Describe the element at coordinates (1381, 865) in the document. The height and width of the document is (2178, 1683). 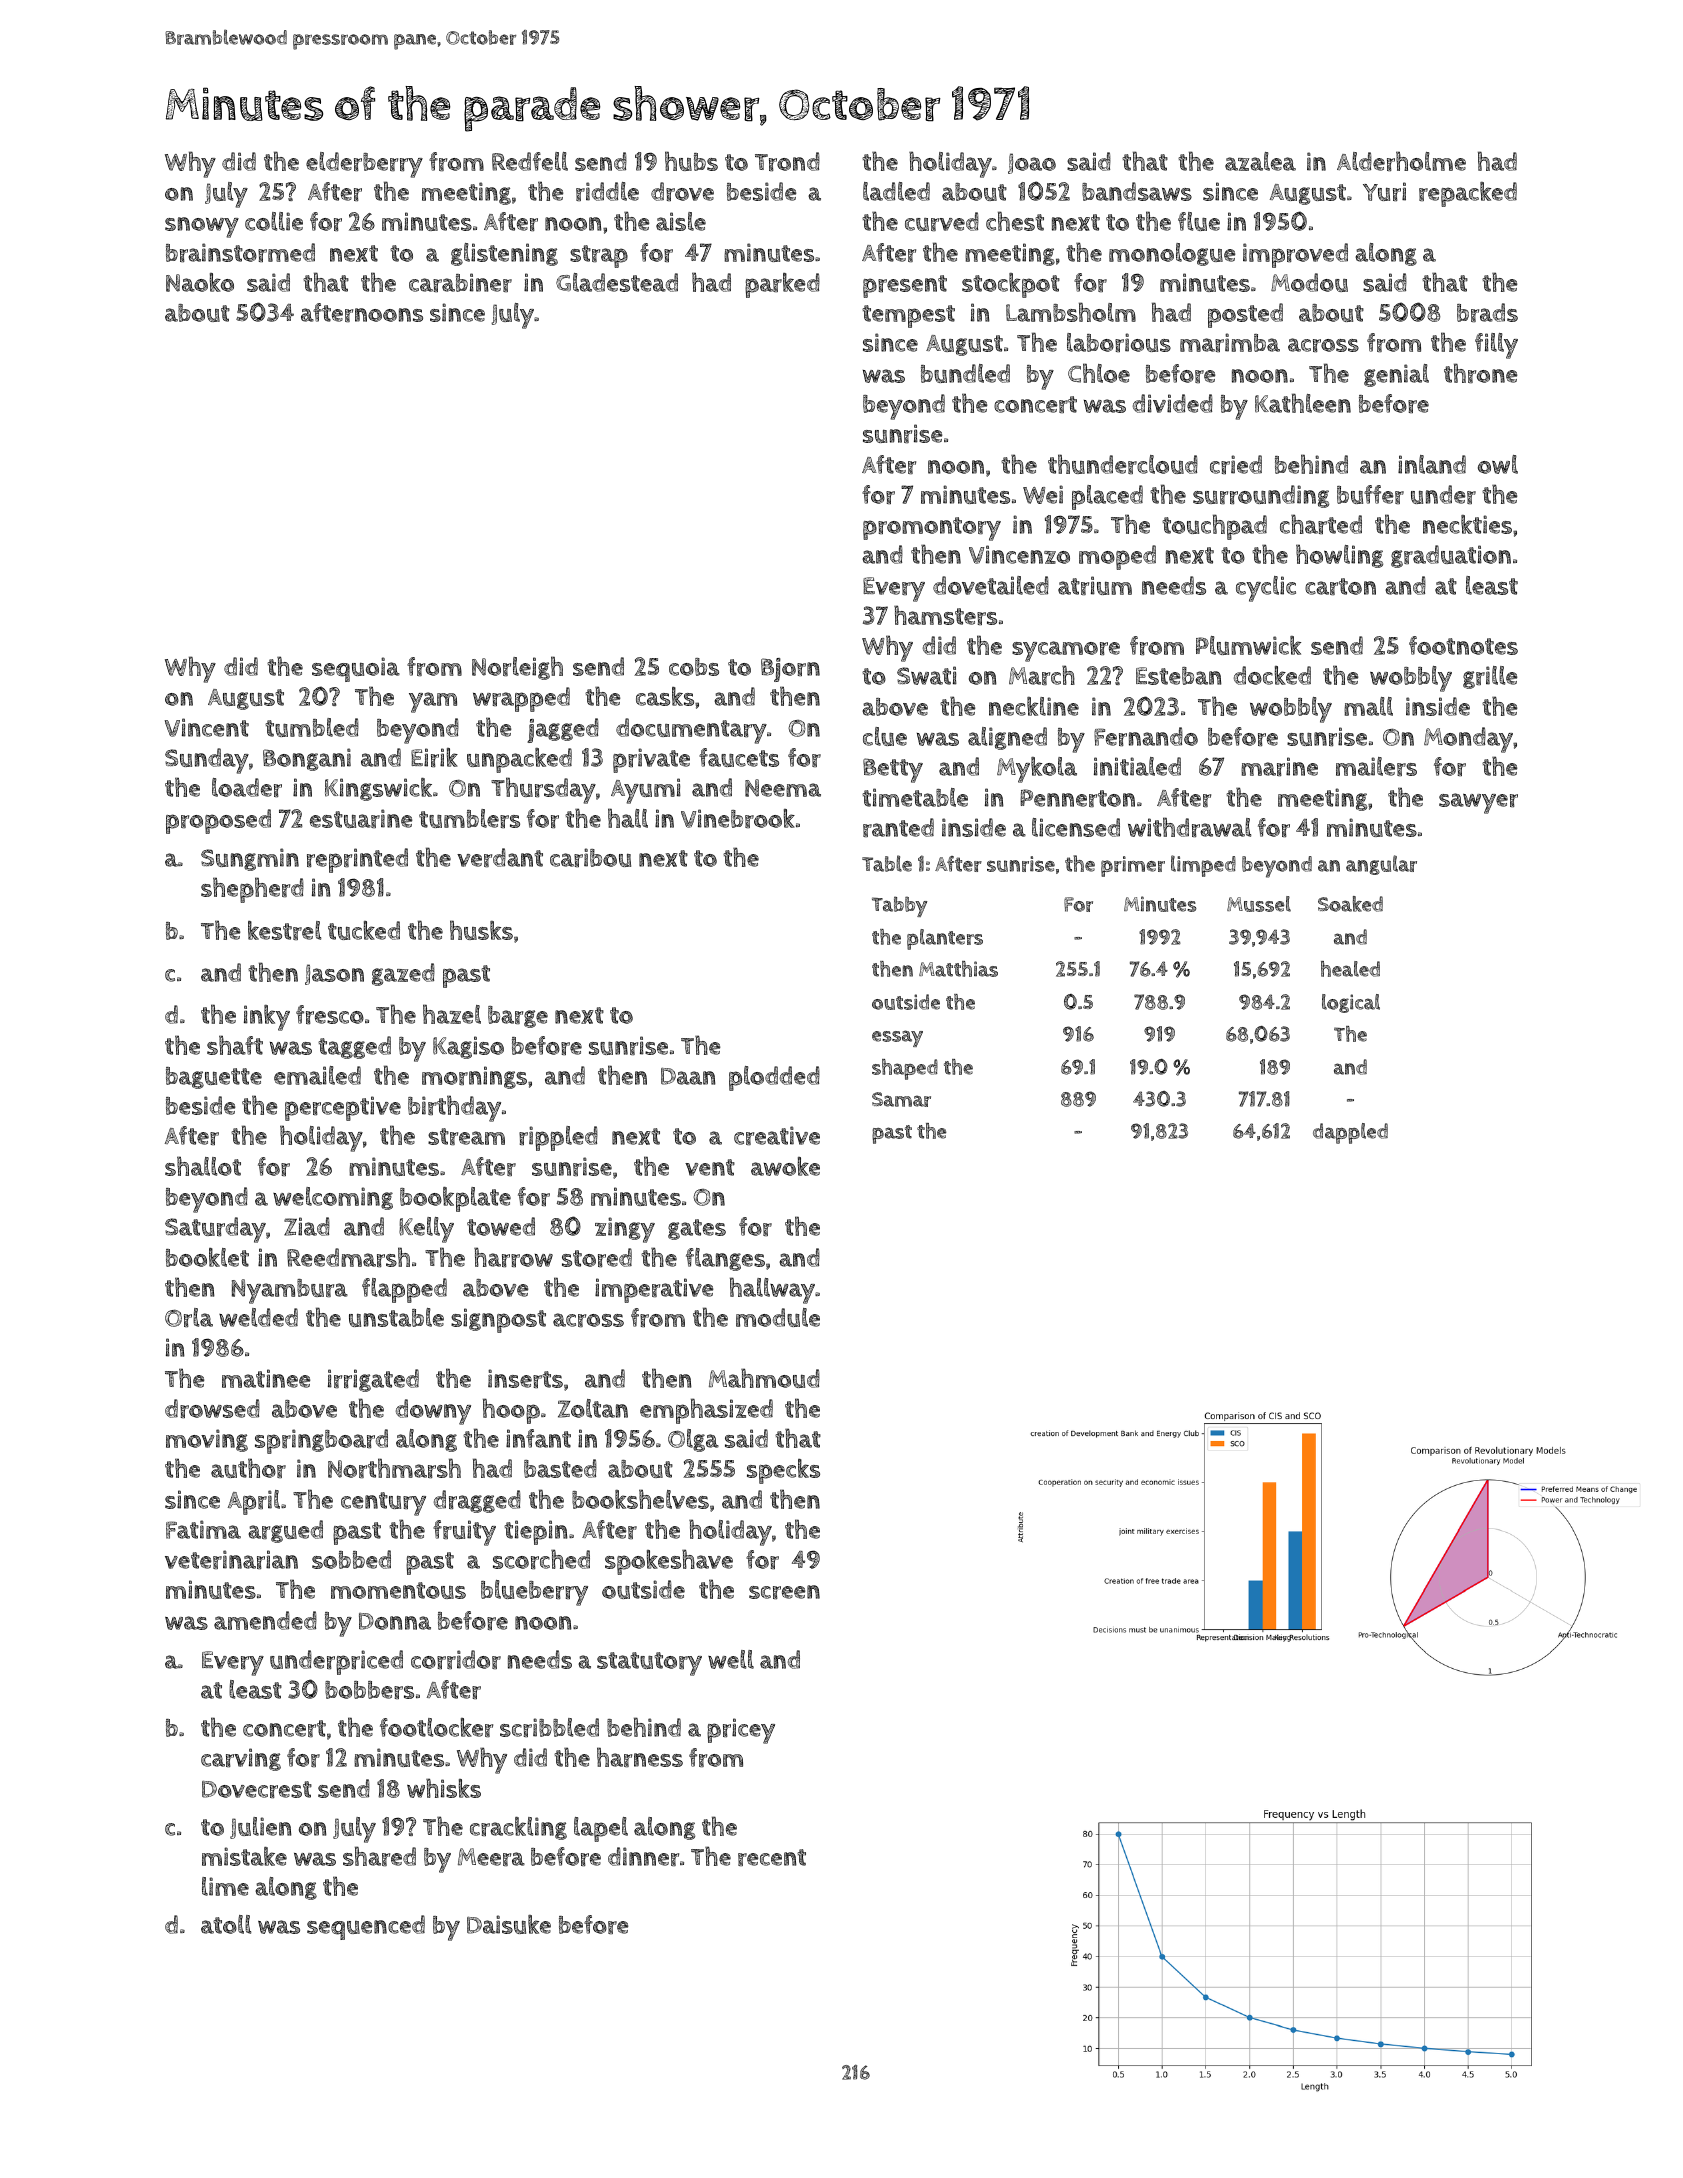
I see `angular` at that location.
